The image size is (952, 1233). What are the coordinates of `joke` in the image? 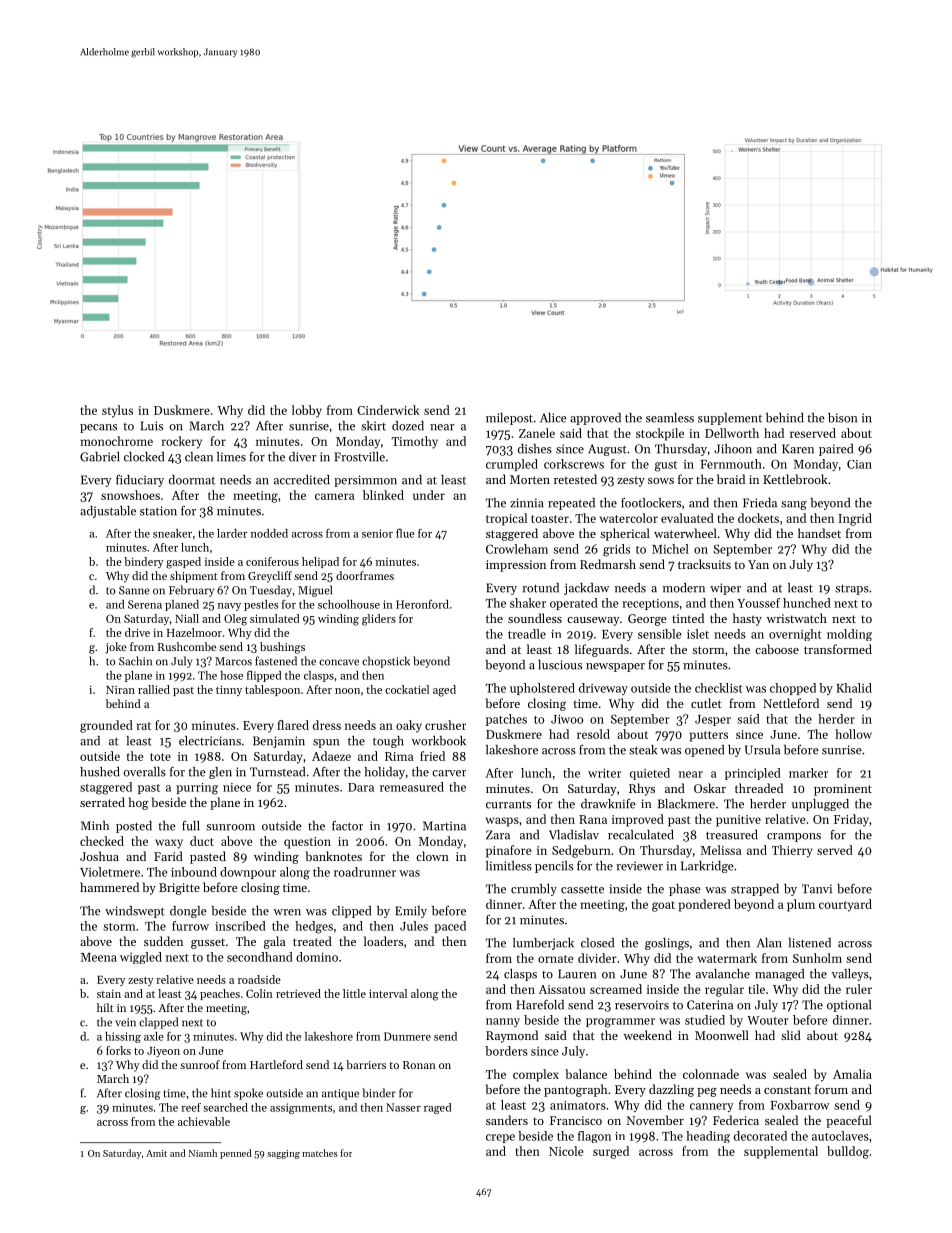 It's located at (116, 648).
